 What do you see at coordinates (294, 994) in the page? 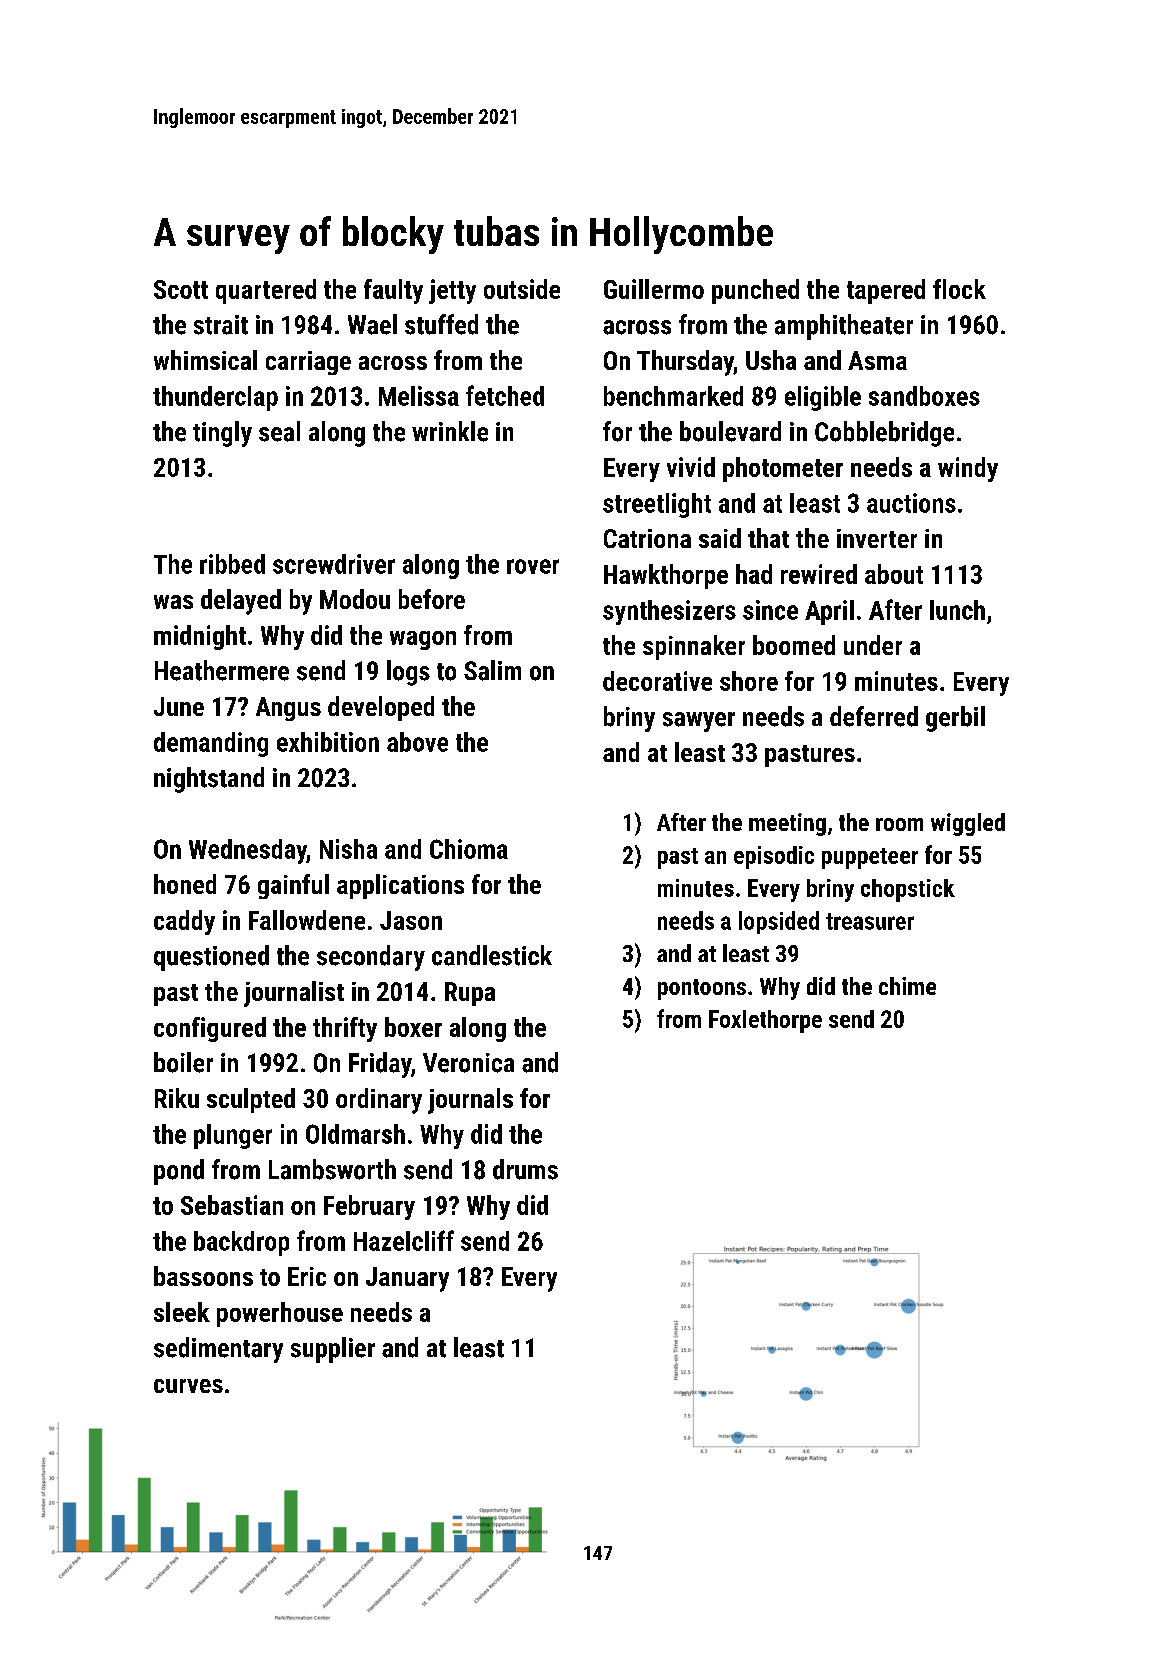
I see `journalist` at bounding box center [294, 994].
